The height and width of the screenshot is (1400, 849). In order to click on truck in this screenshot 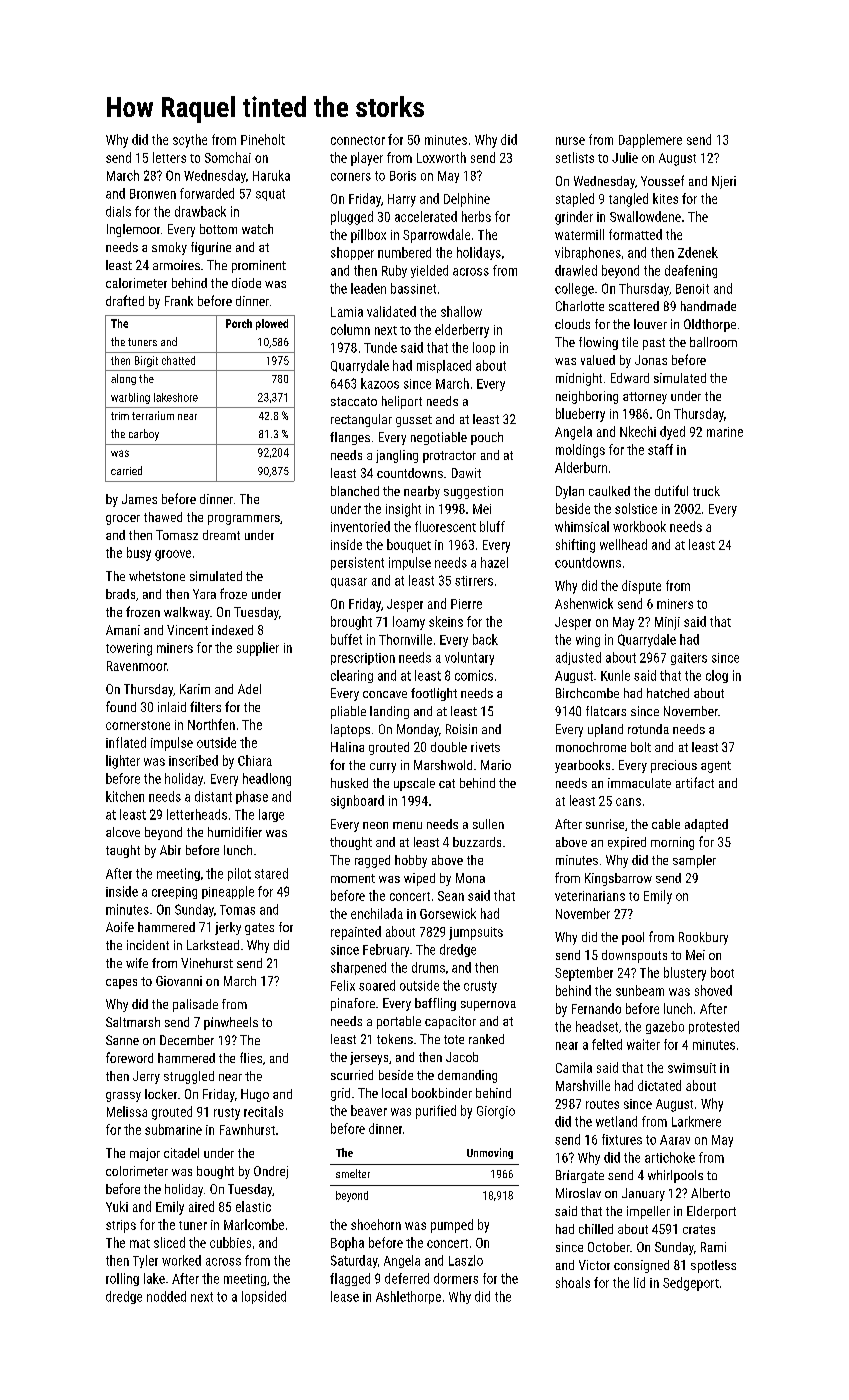, I will do `click(706, 491)`.
